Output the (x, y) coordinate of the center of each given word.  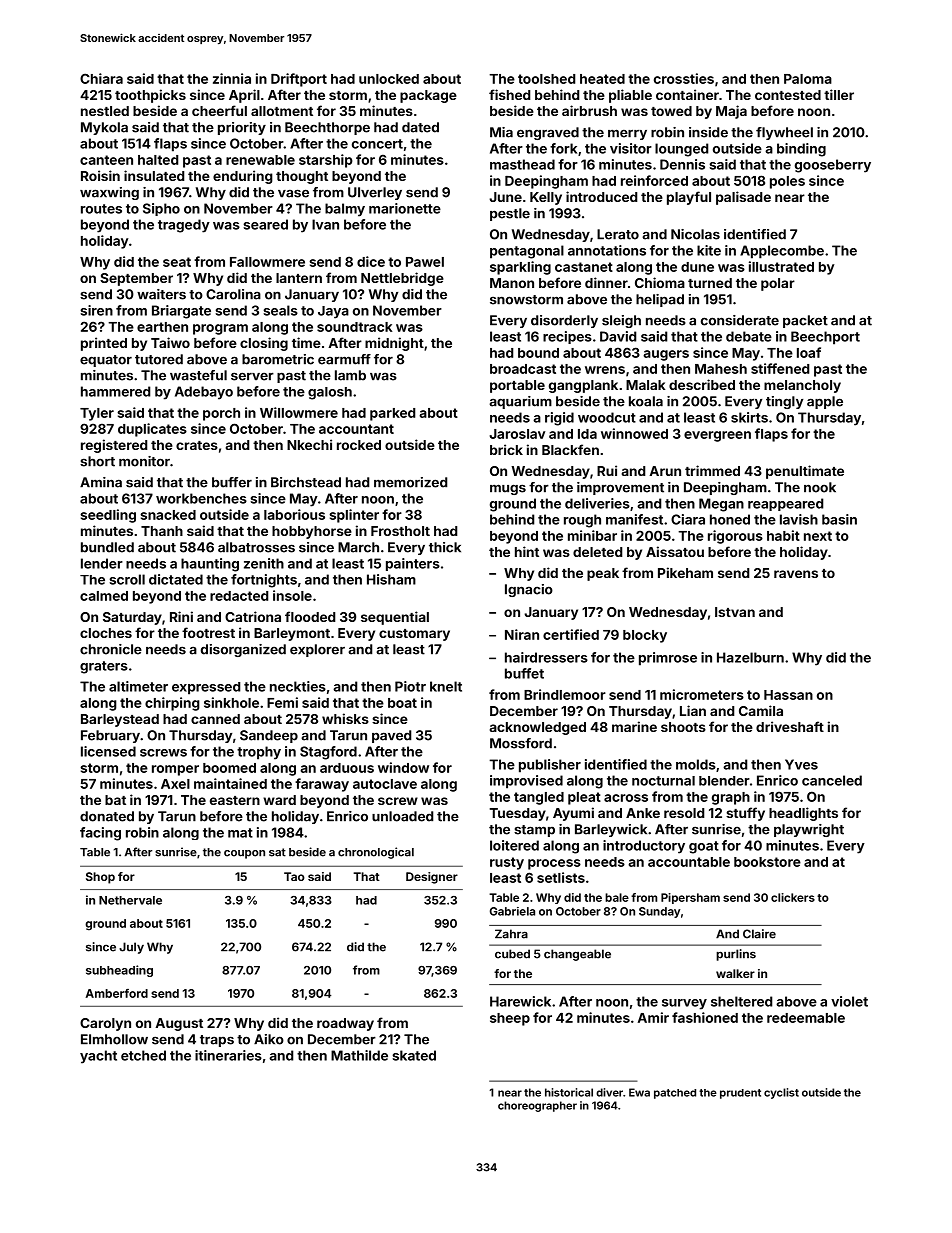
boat (402, 703)
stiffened (780, 368)
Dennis (682, 164)
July (131, 948)
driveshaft (790, 726)
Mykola (104, 128)
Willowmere (299, 412)
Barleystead (120, 720)
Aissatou (675, 551)
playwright (809, 830)
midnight (394, 344)
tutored (159, 359)
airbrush (589, 110)
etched (143, 1055)
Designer (432, 878)
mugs (508, 489)
